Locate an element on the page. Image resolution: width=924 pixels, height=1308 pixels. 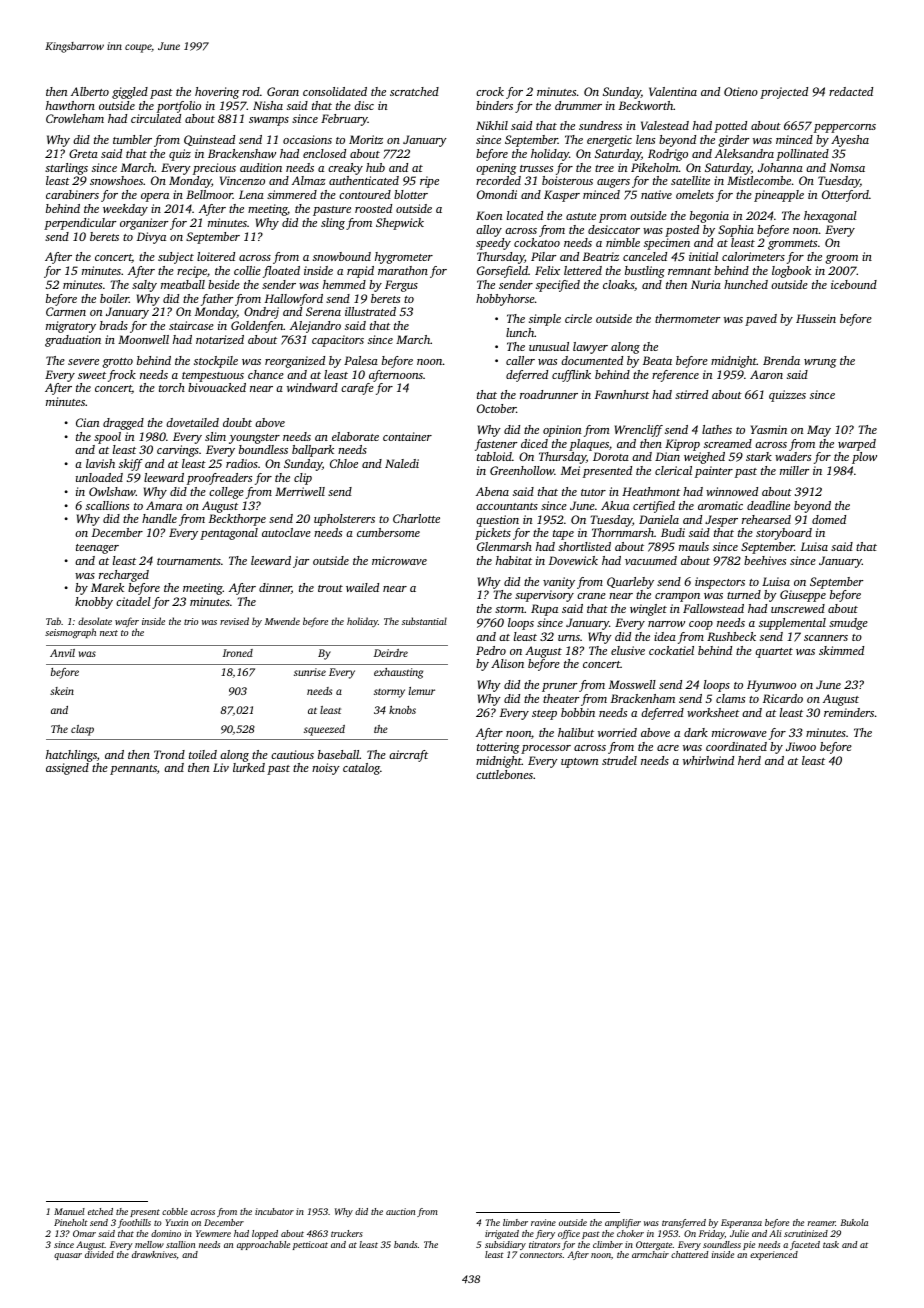
cuttlebones is located at coordinates (504, 774).
